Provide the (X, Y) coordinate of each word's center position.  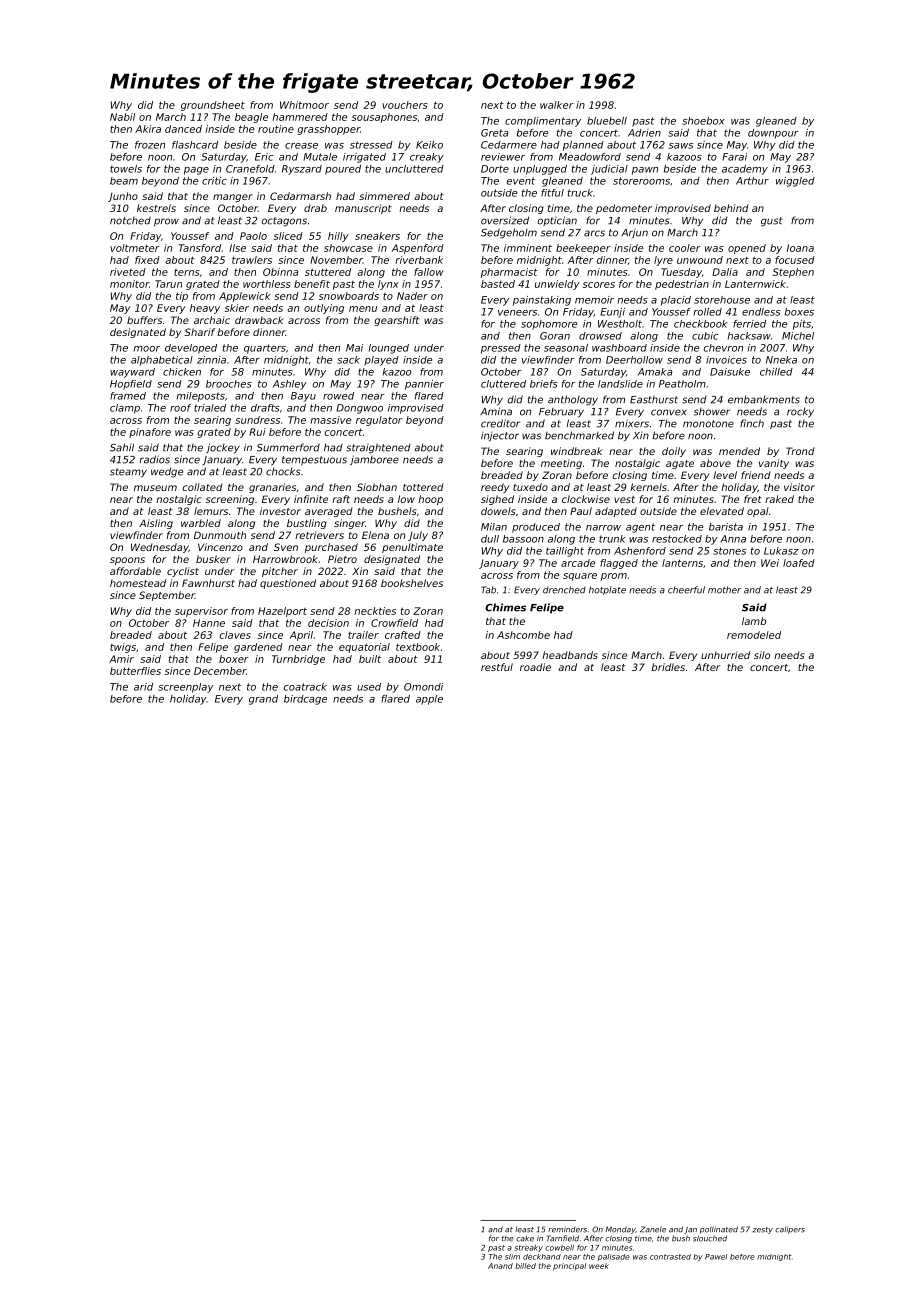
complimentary (543, 122)
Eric (264, 157)
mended (739, 451)
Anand (500, 1266)
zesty (763, 1230)
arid (143, 687)
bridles (668, 667)
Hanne (209, 623)
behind (731, 208)
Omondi (423, 687)
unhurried (725, 655)
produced (536, 528)
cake (525, 1238)
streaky (528, 1248)
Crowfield (394, 623)
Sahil (122, 447)
